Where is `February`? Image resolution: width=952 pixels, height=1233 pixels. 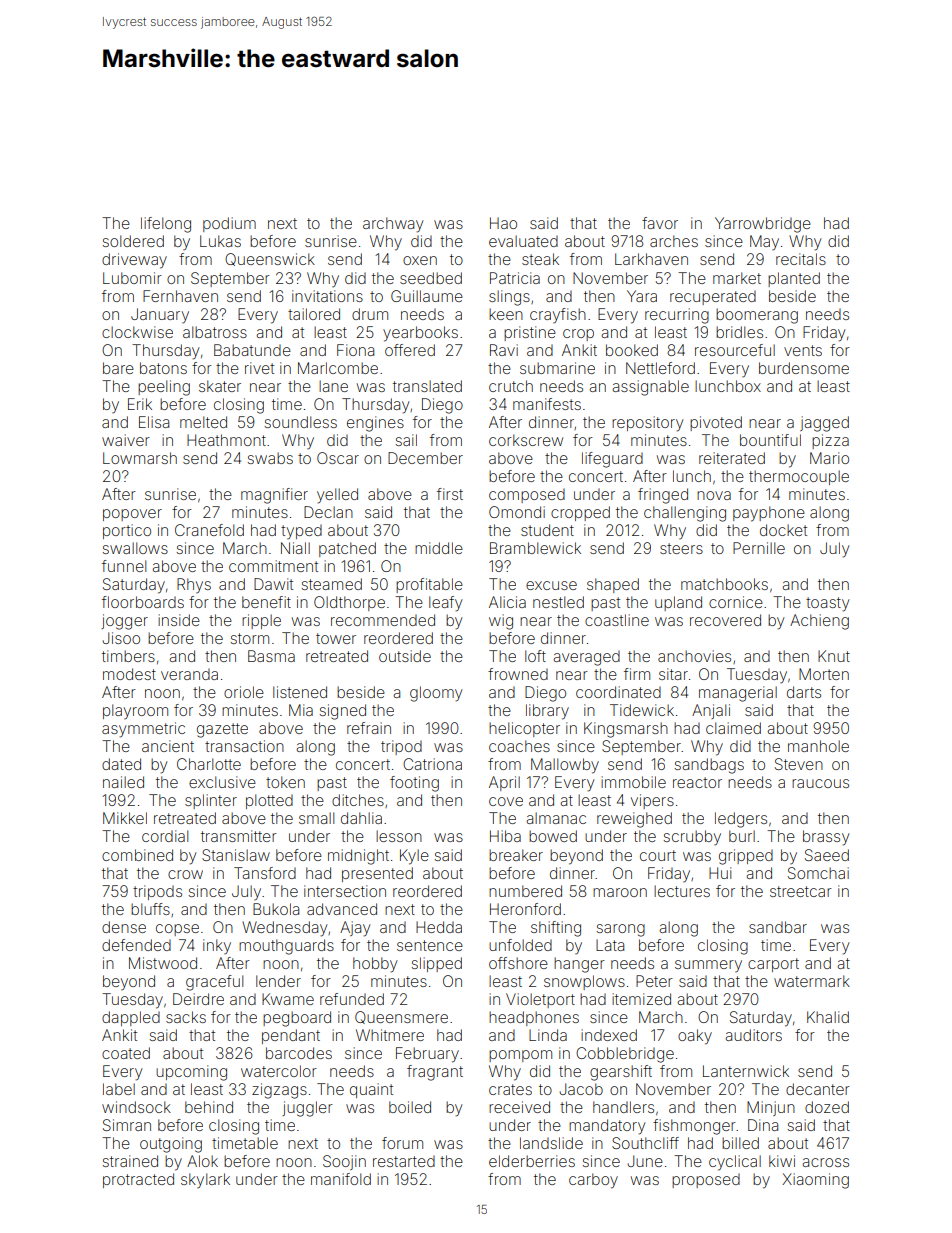
February is located at coordinates (427, 1055).
